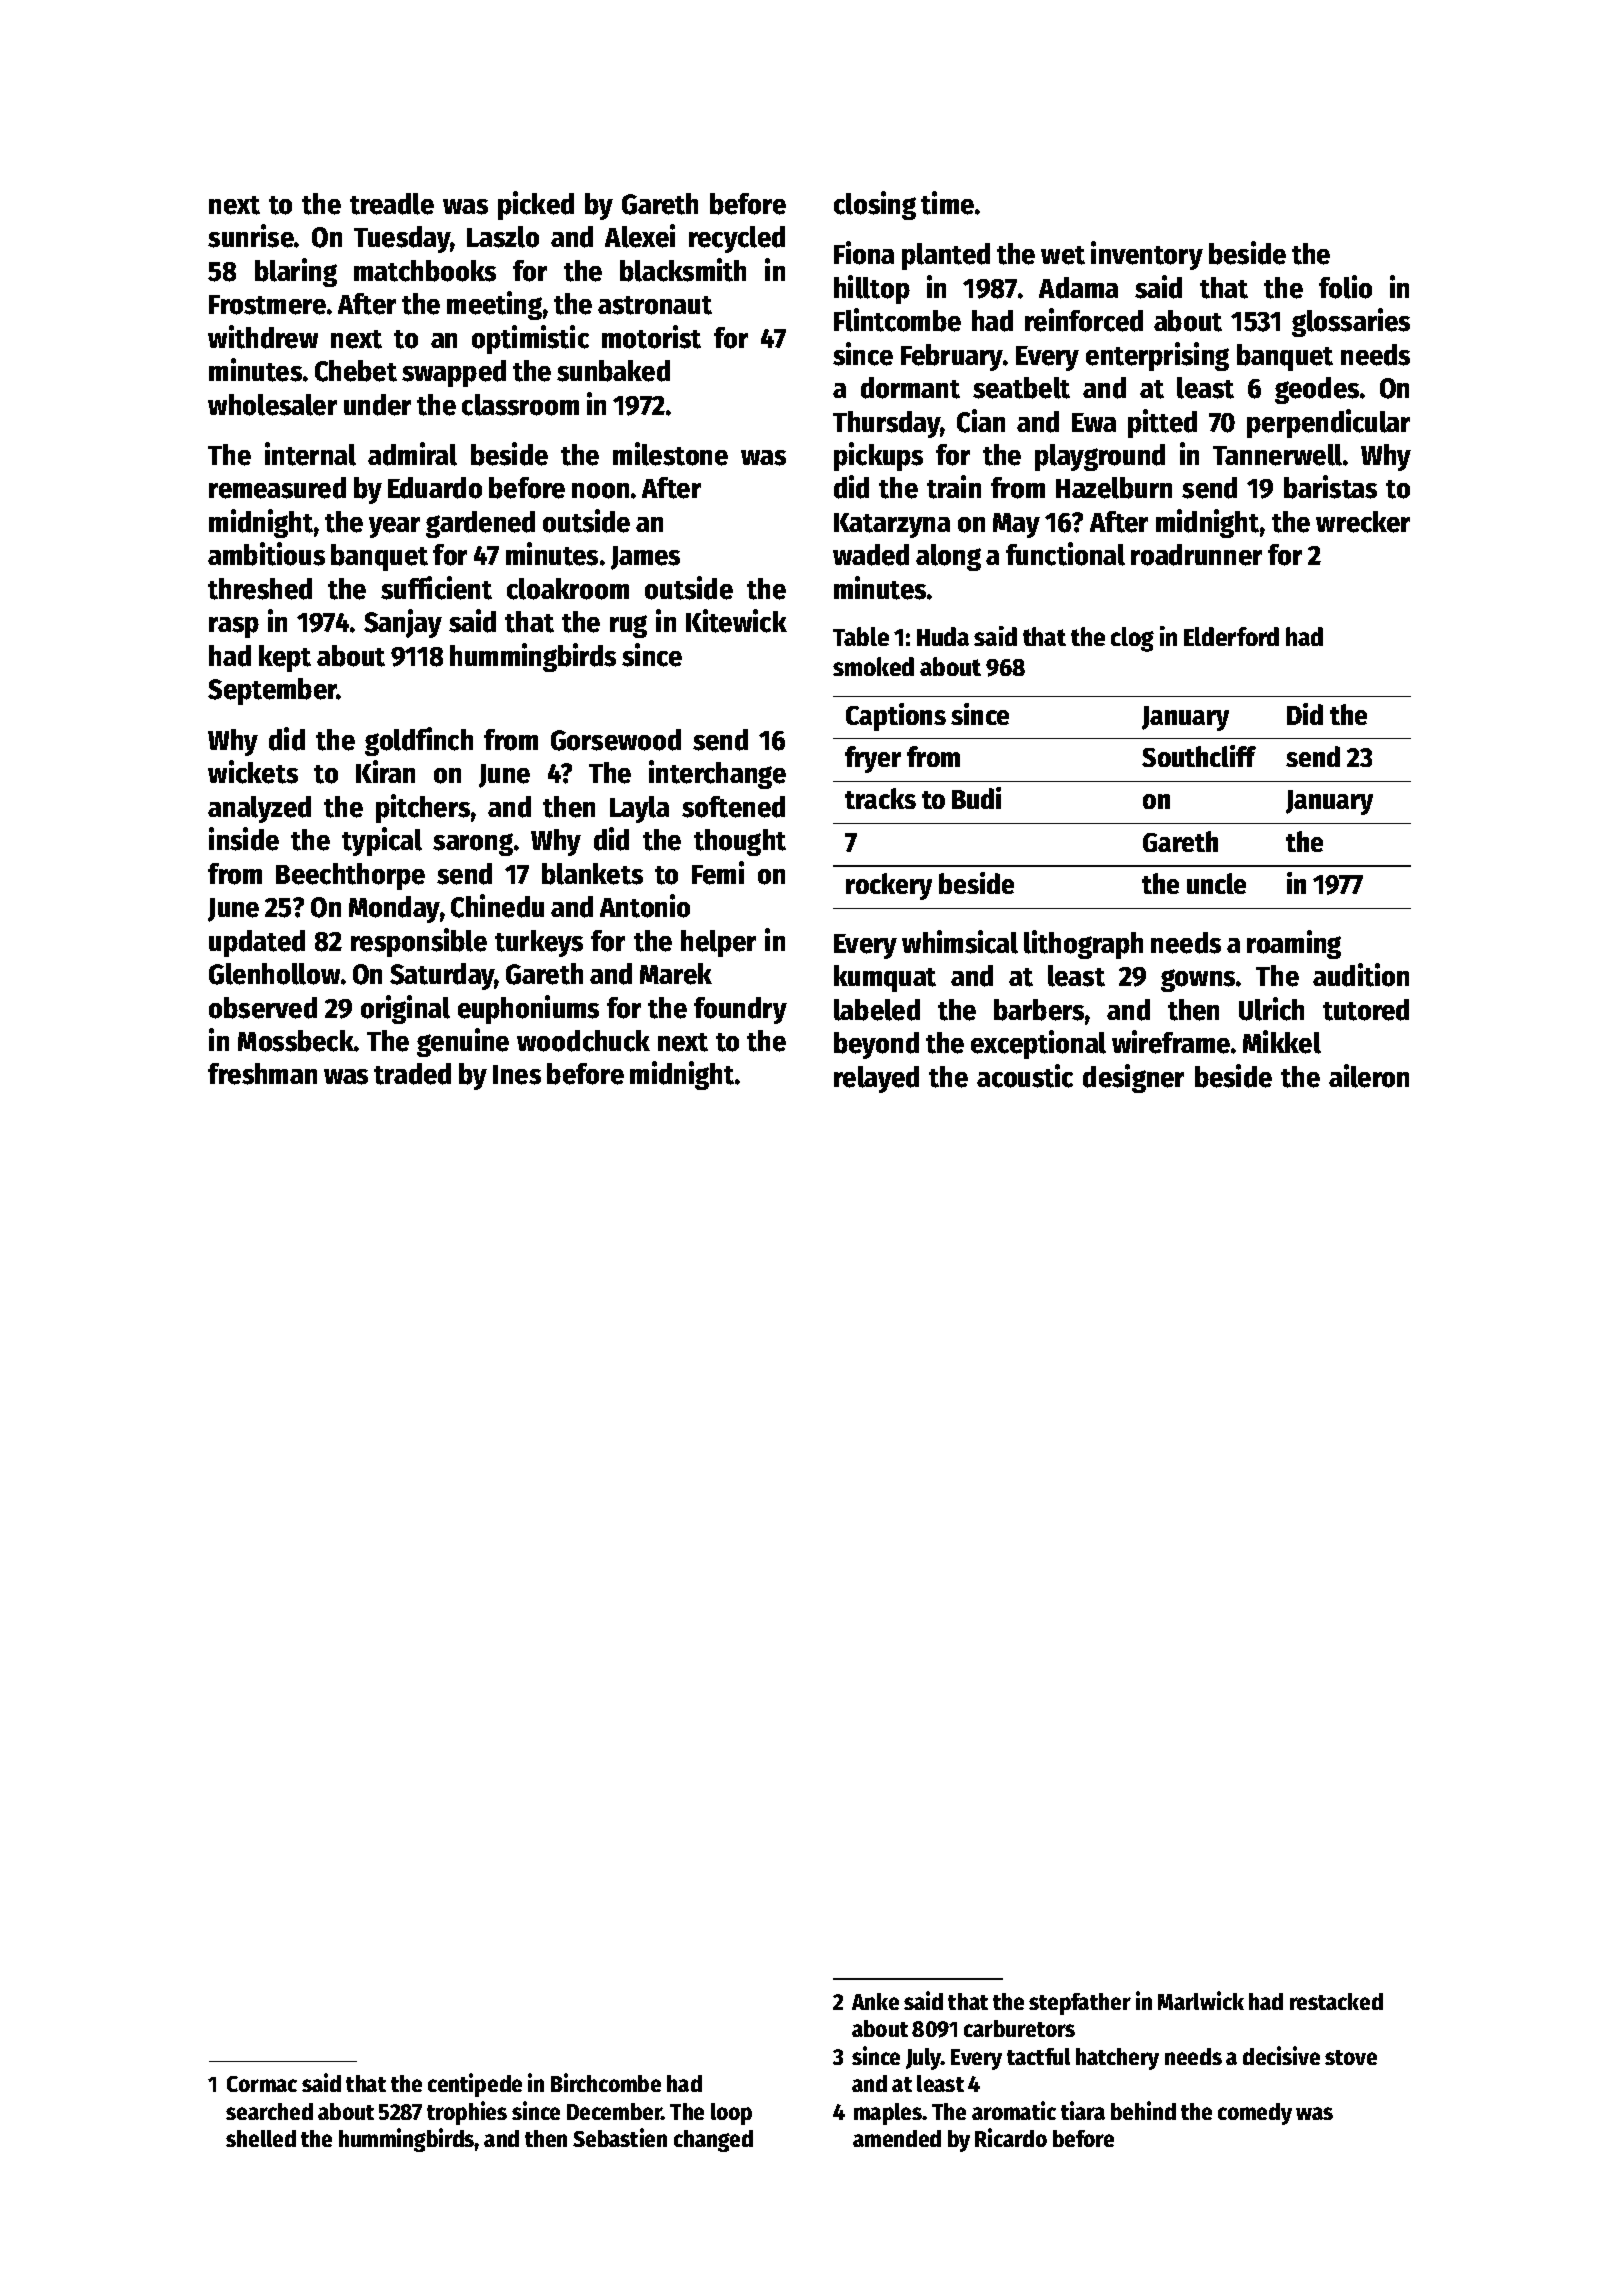 This screenshot has height=2292, width=1620. What do you see at coordinates (713, 2141) in the screenshot?
I see `changed` at bounding box center [713, 2141].
